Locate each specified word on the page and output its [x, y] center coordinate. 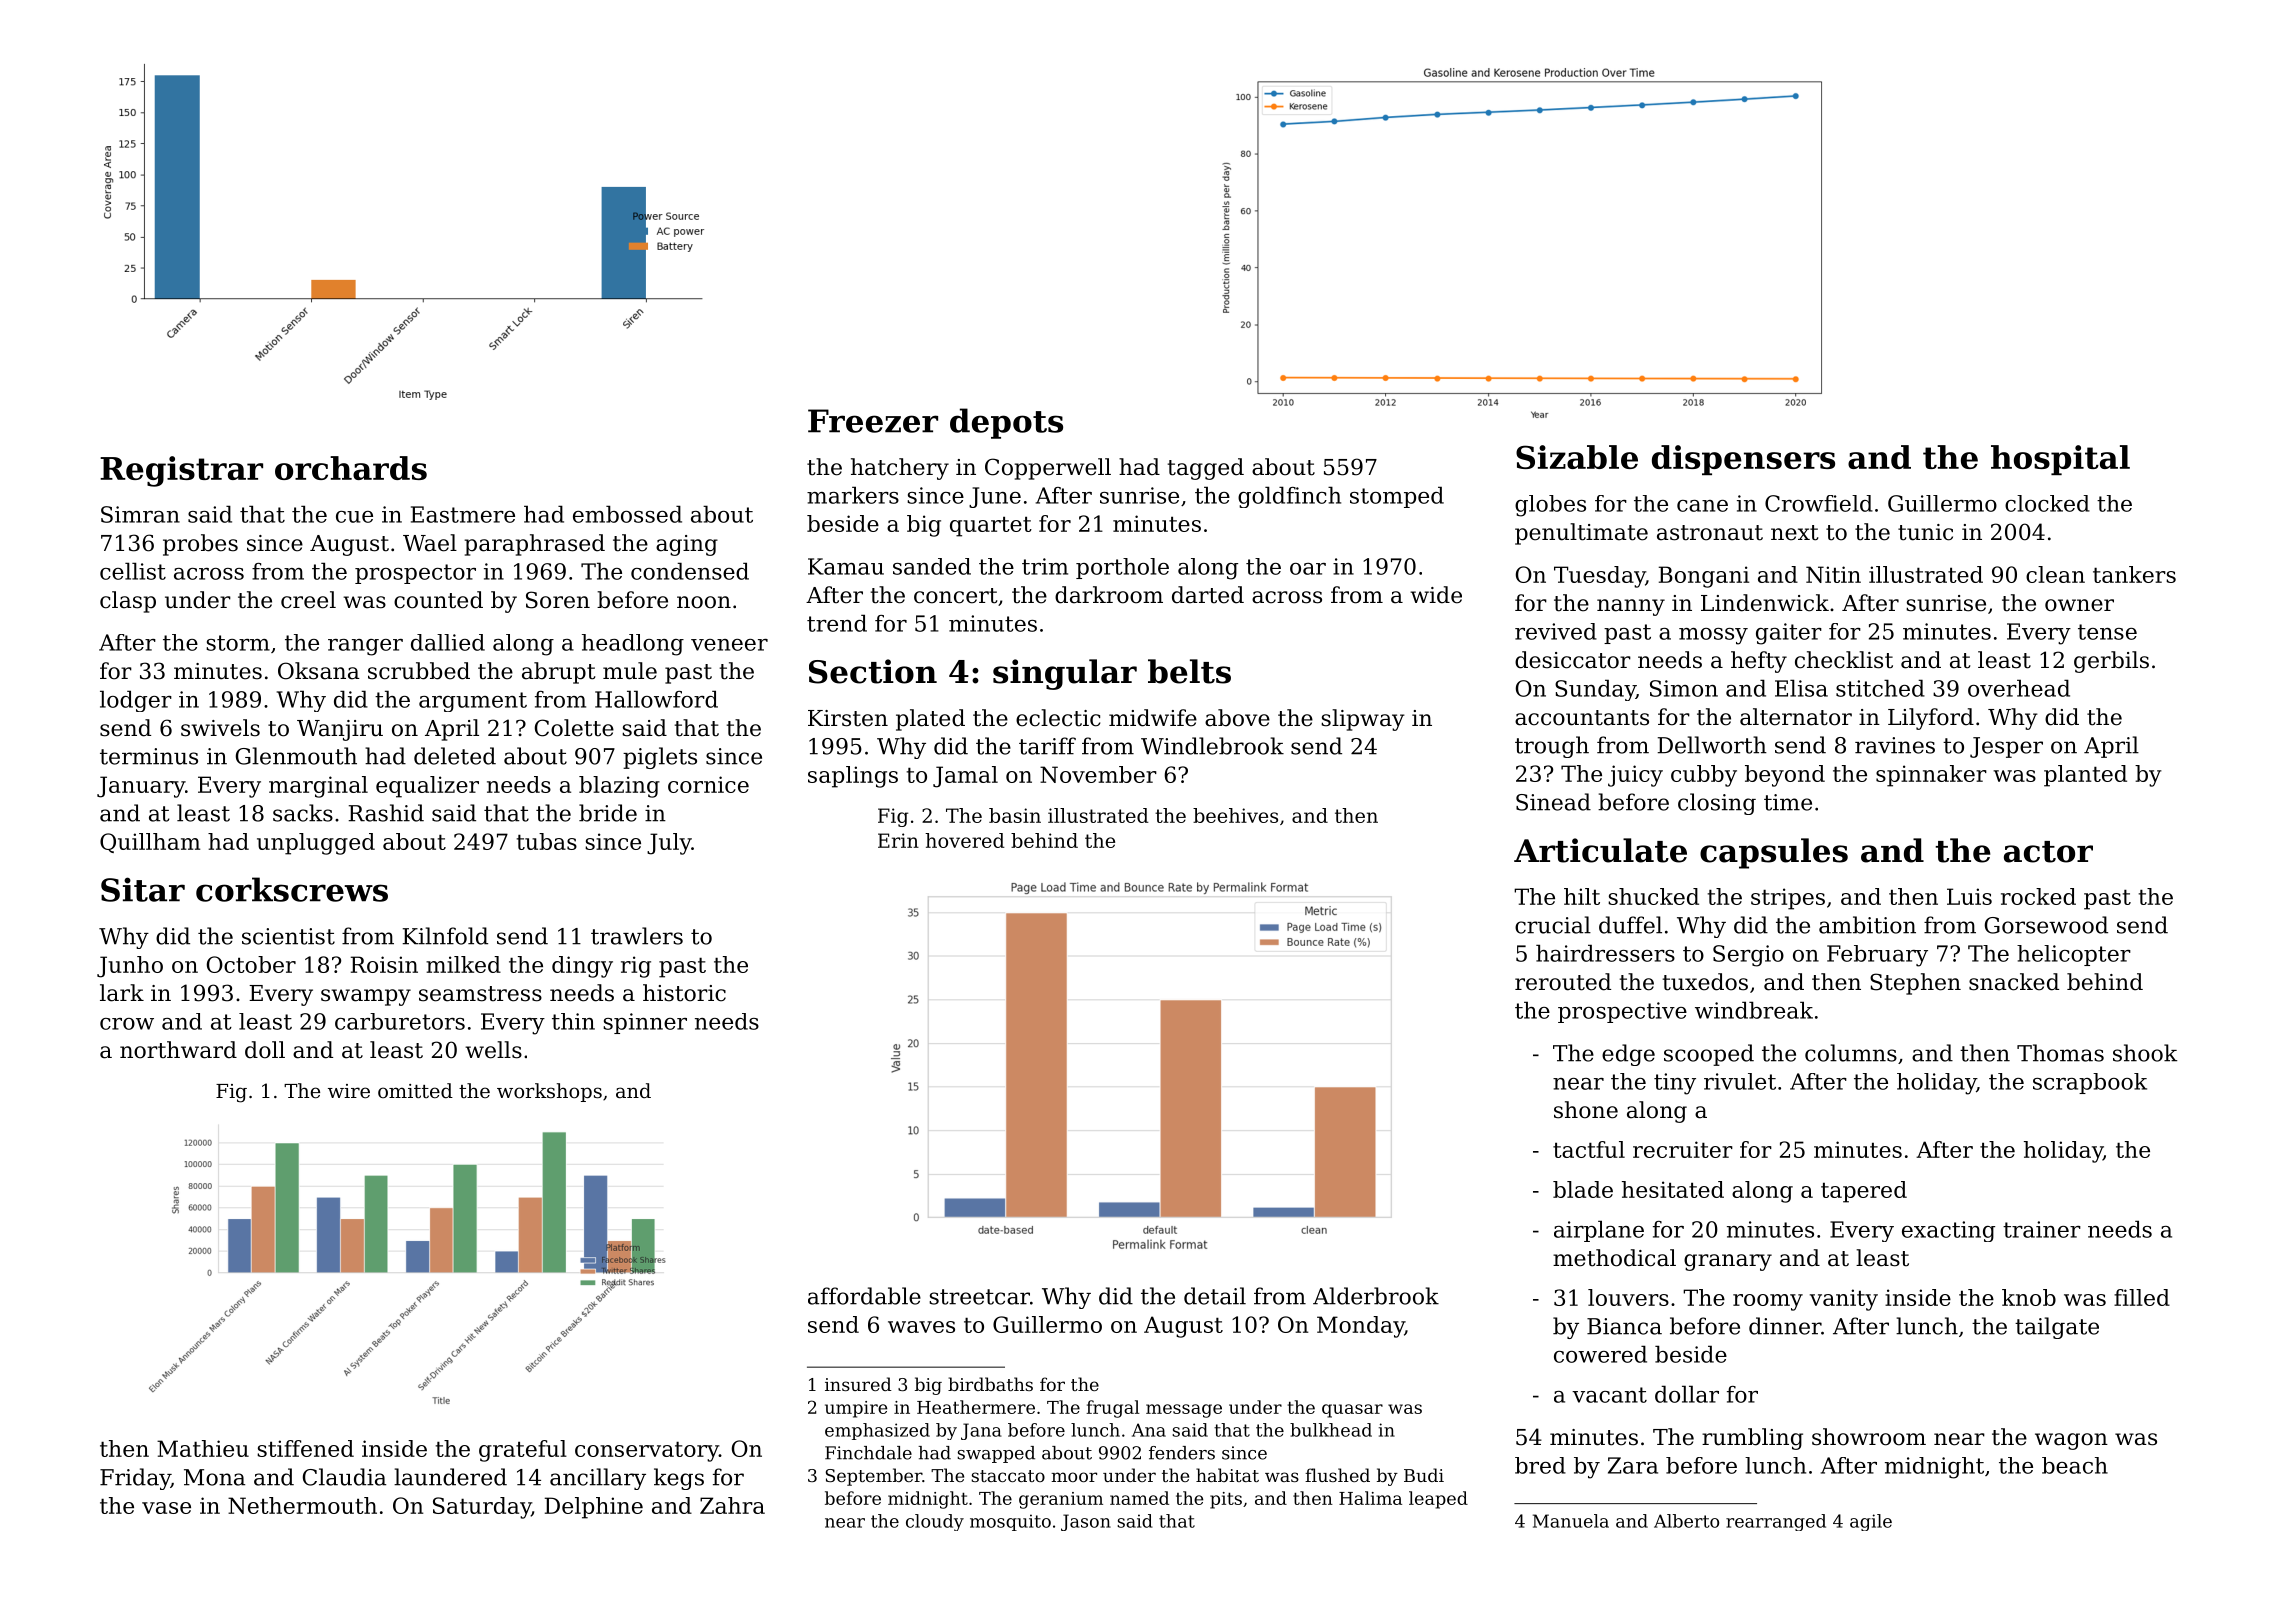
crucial [1553, 925]
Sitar [143, 889]
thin [573, 1021]
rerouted [1563, 982]
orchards [351, 468]
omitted [415, 1091]
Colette [574, 728]
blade [1583, 1189]
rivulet [1740, 1081]
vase [166, 1508]
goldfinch [1289, 497]
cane [1702, 506]
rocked [2038, 896]
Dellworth [1712, 745]
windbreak [1754, 1010]
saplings [853, 777]
